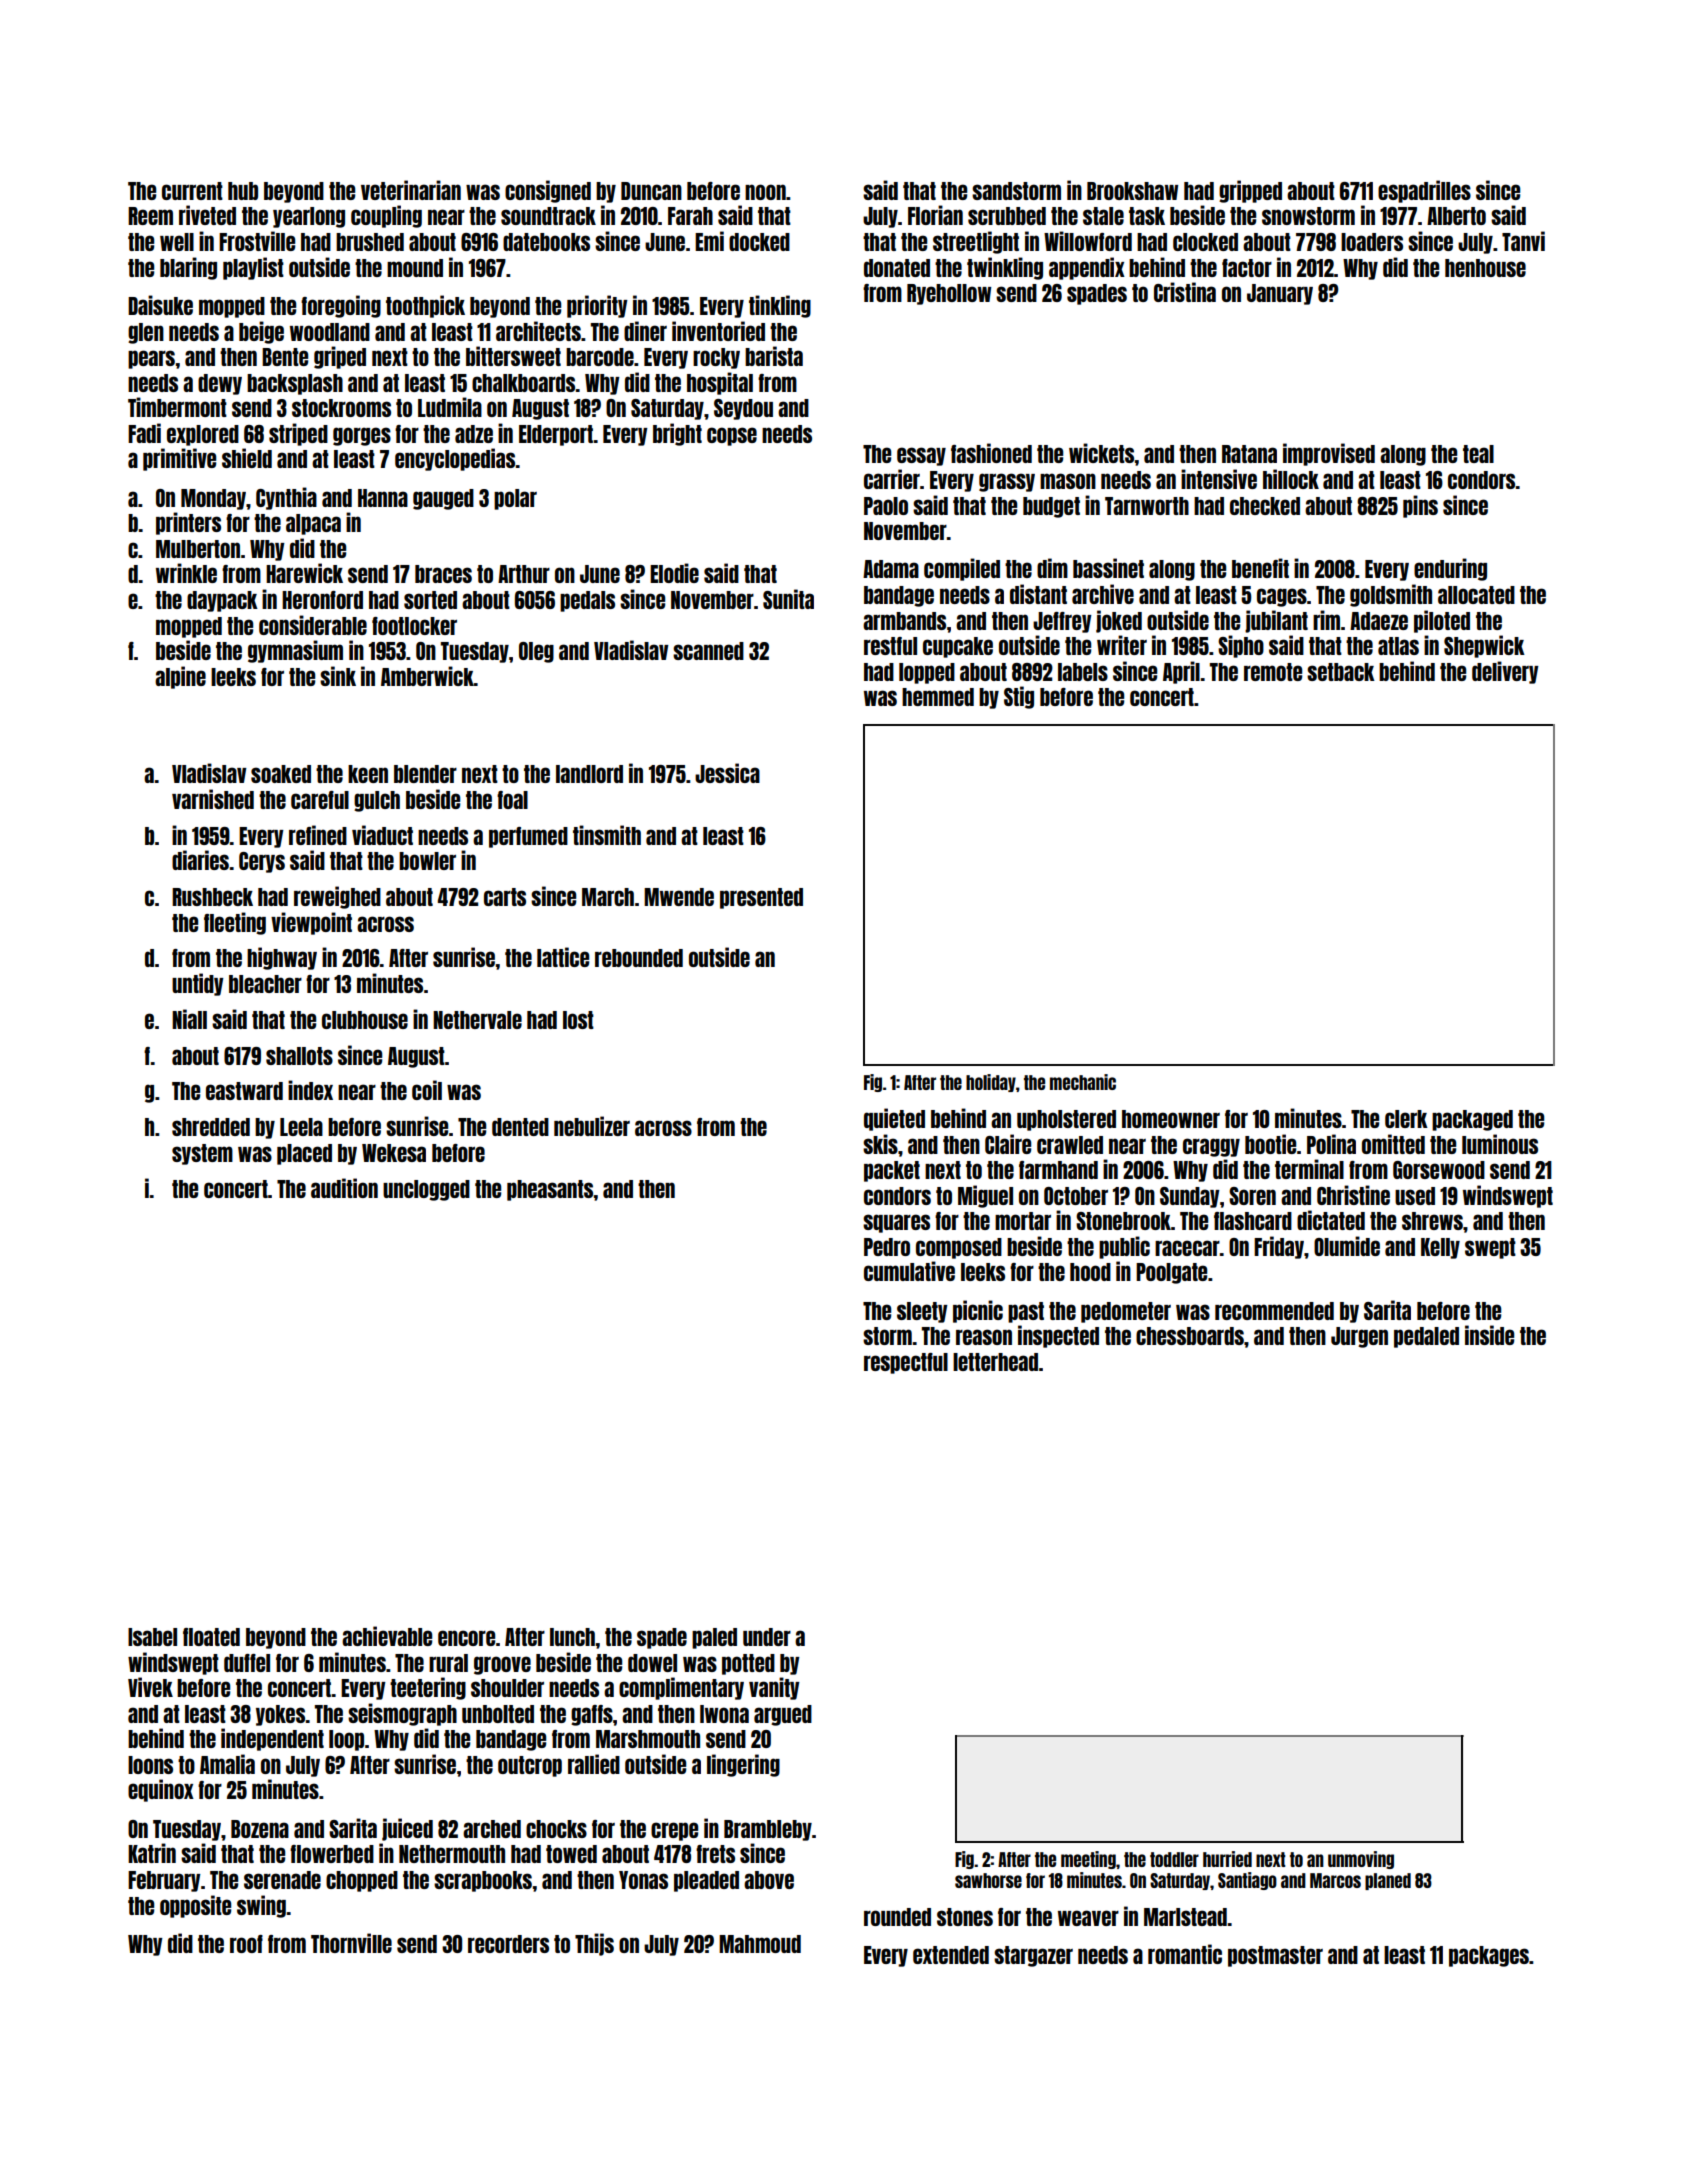 This document has height=2178, width=1683. What do you see at coordinates (1058, 1336) in the document?
I see `inspected` at bounding box center [1058, 1336].
